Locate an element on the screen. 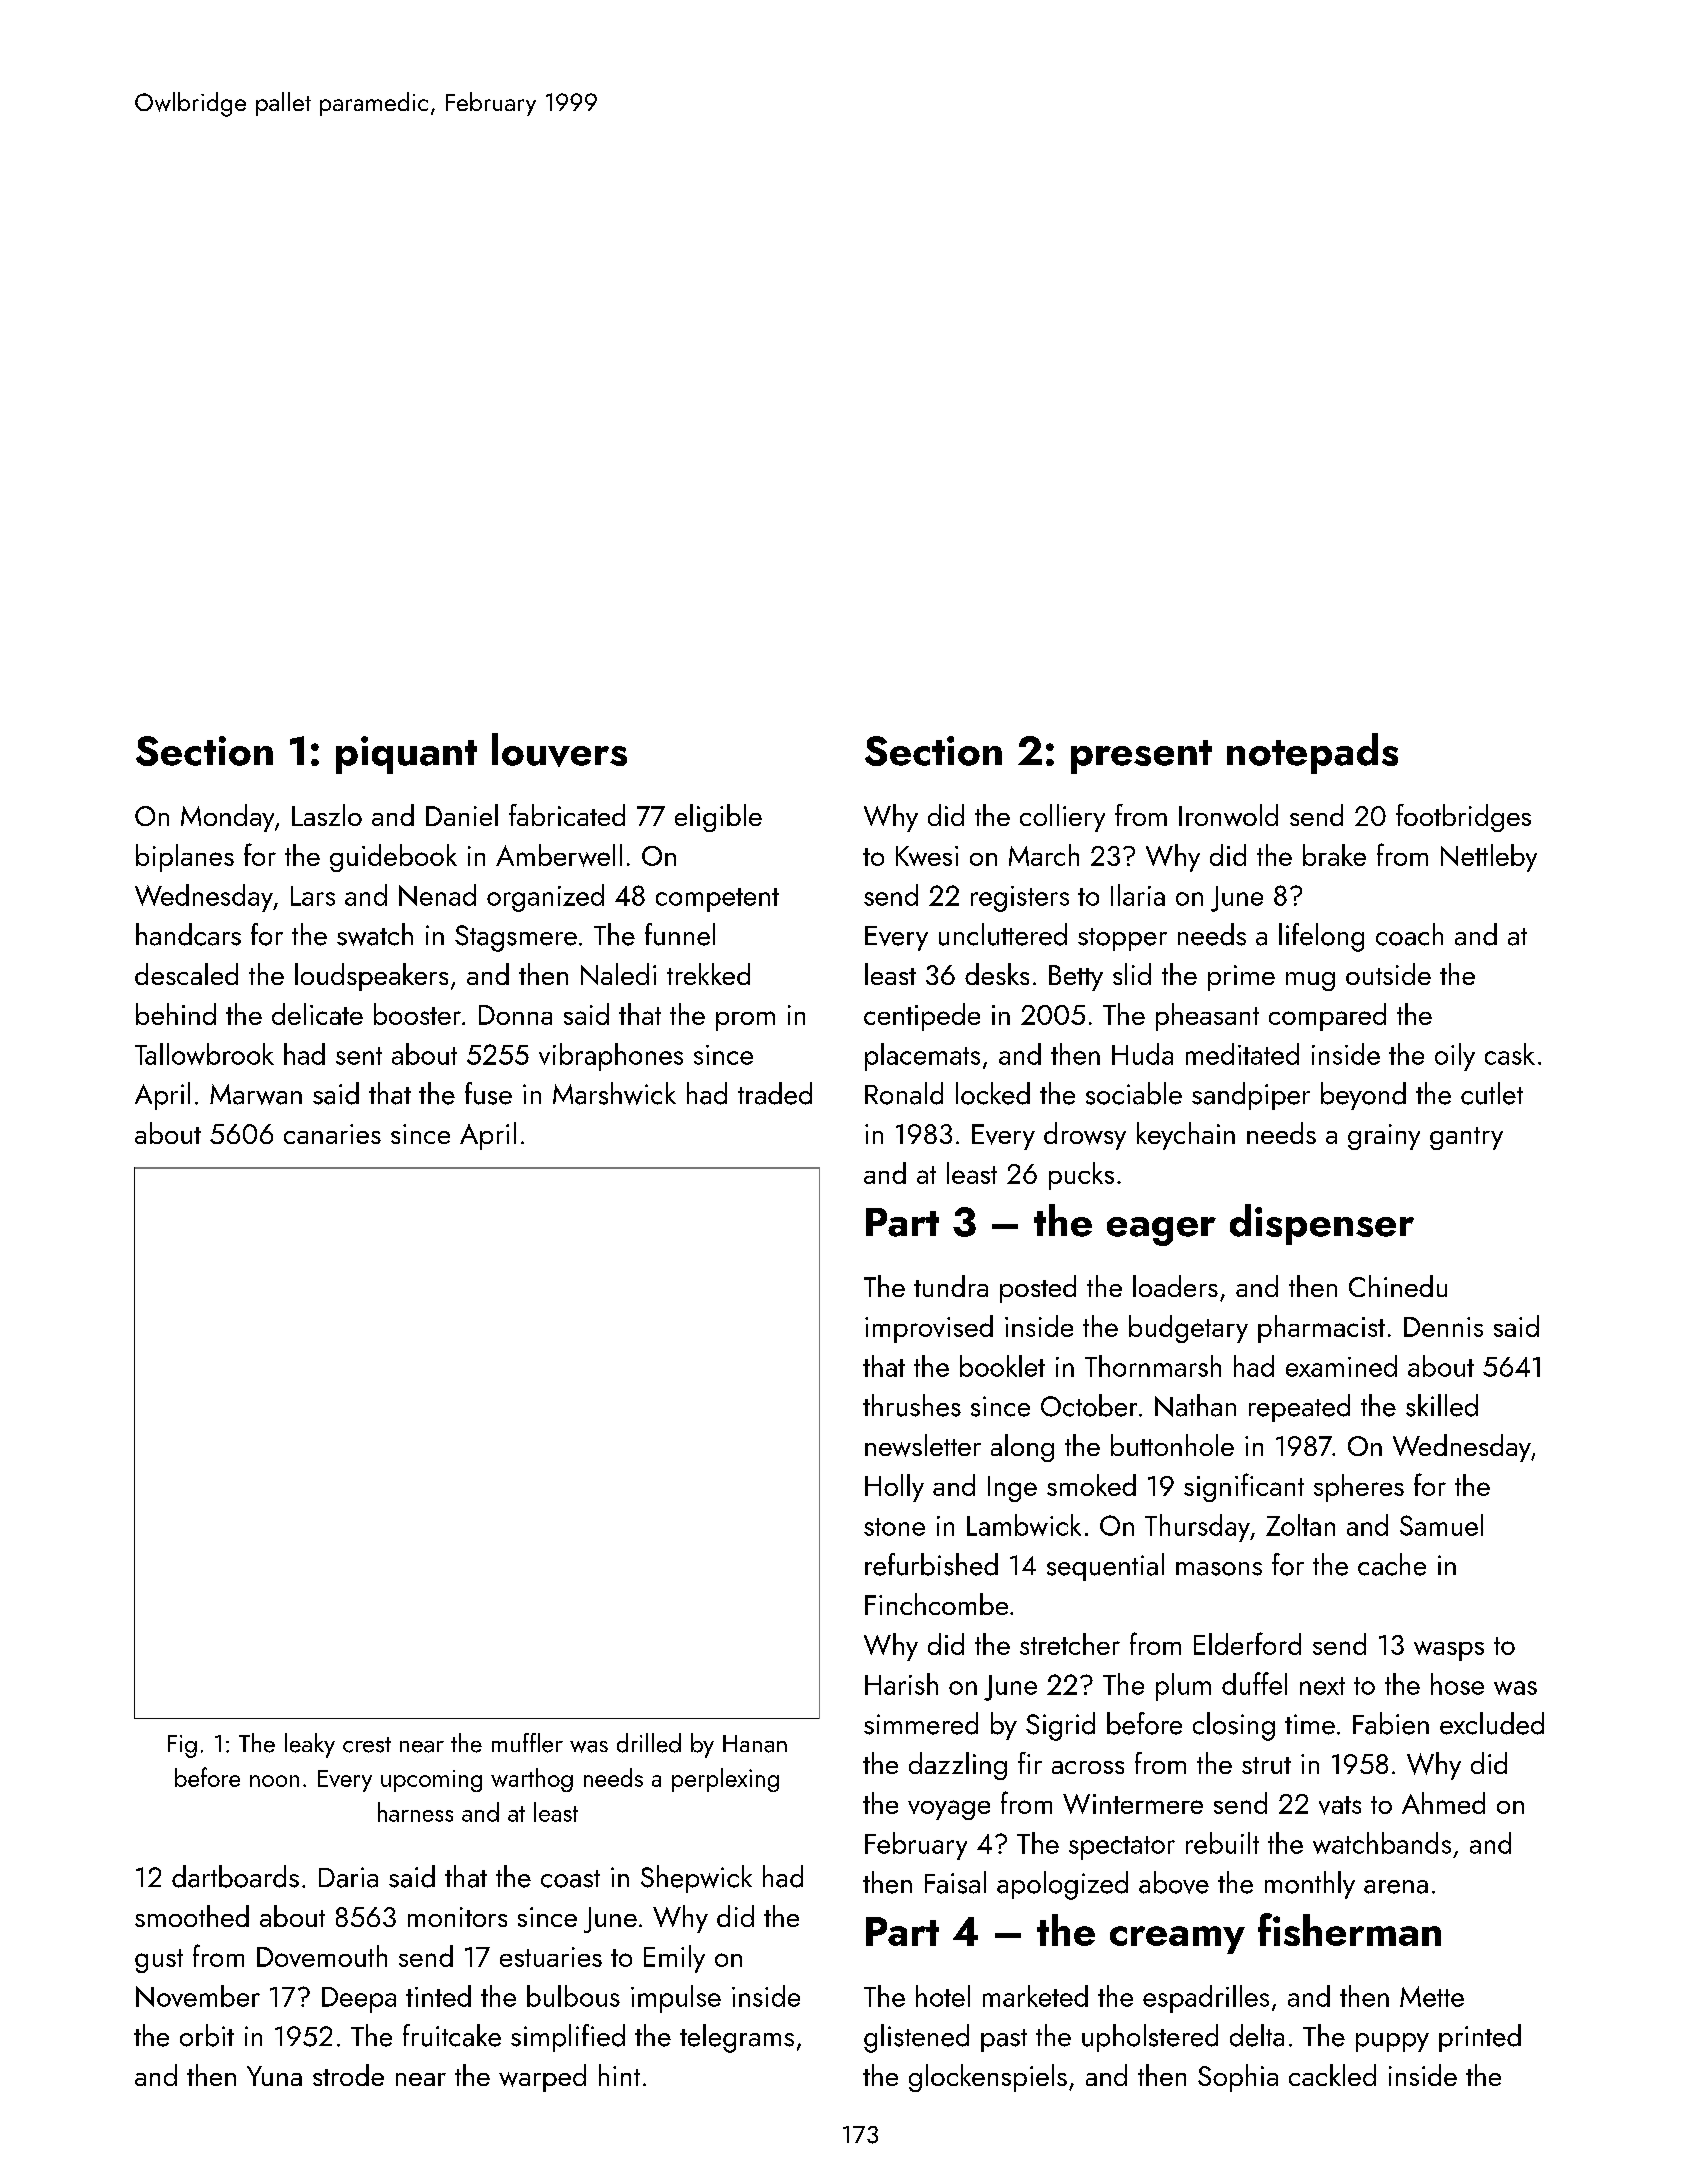  eligible is located at coordinates (718, 818).
